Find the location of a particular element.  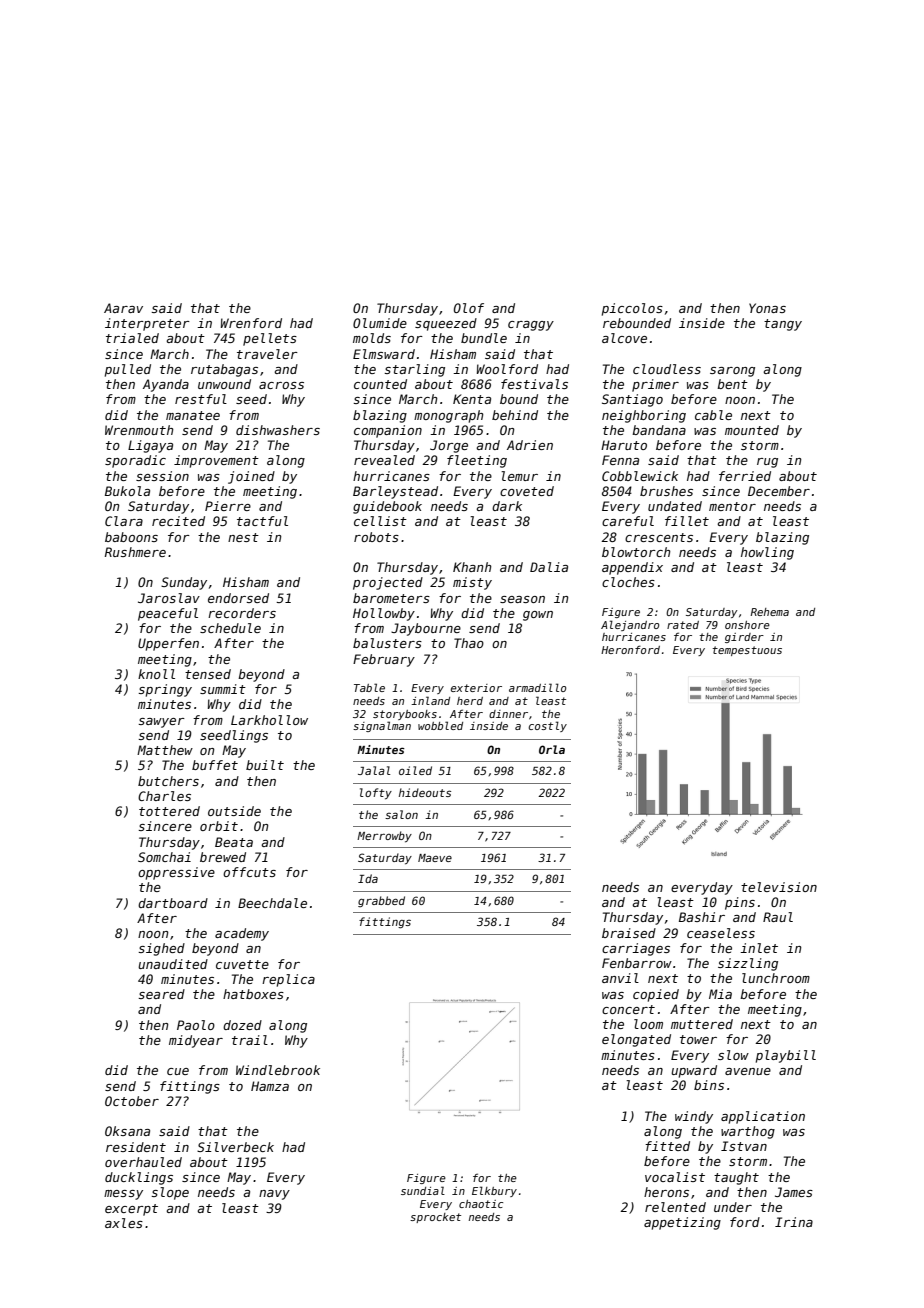

grabbed is located at coordinates (381, 901).
